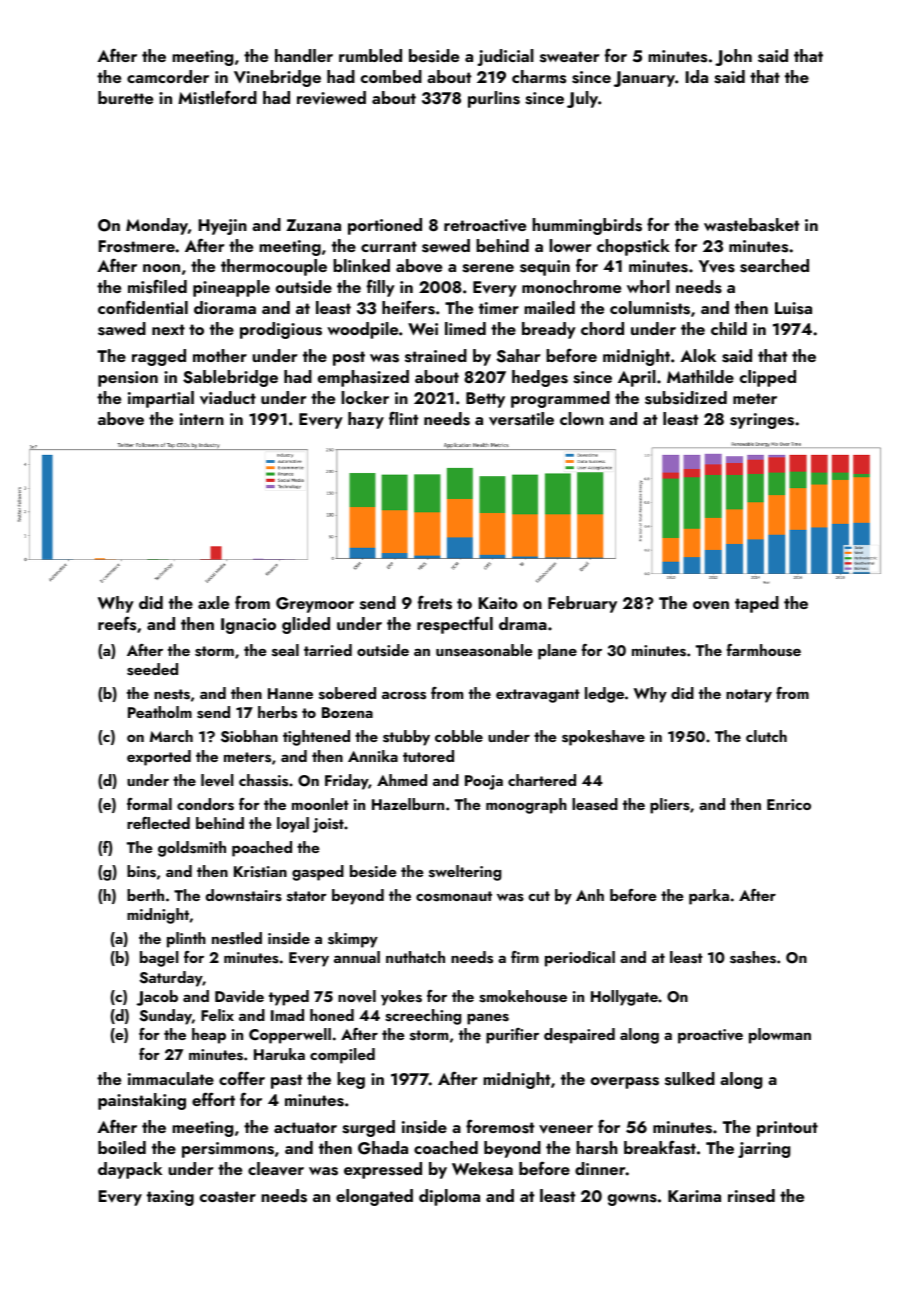  What do you see at coordinates (228, 398) in the screenshot?
I see `viaduct` at bounding box center [228, 398].
